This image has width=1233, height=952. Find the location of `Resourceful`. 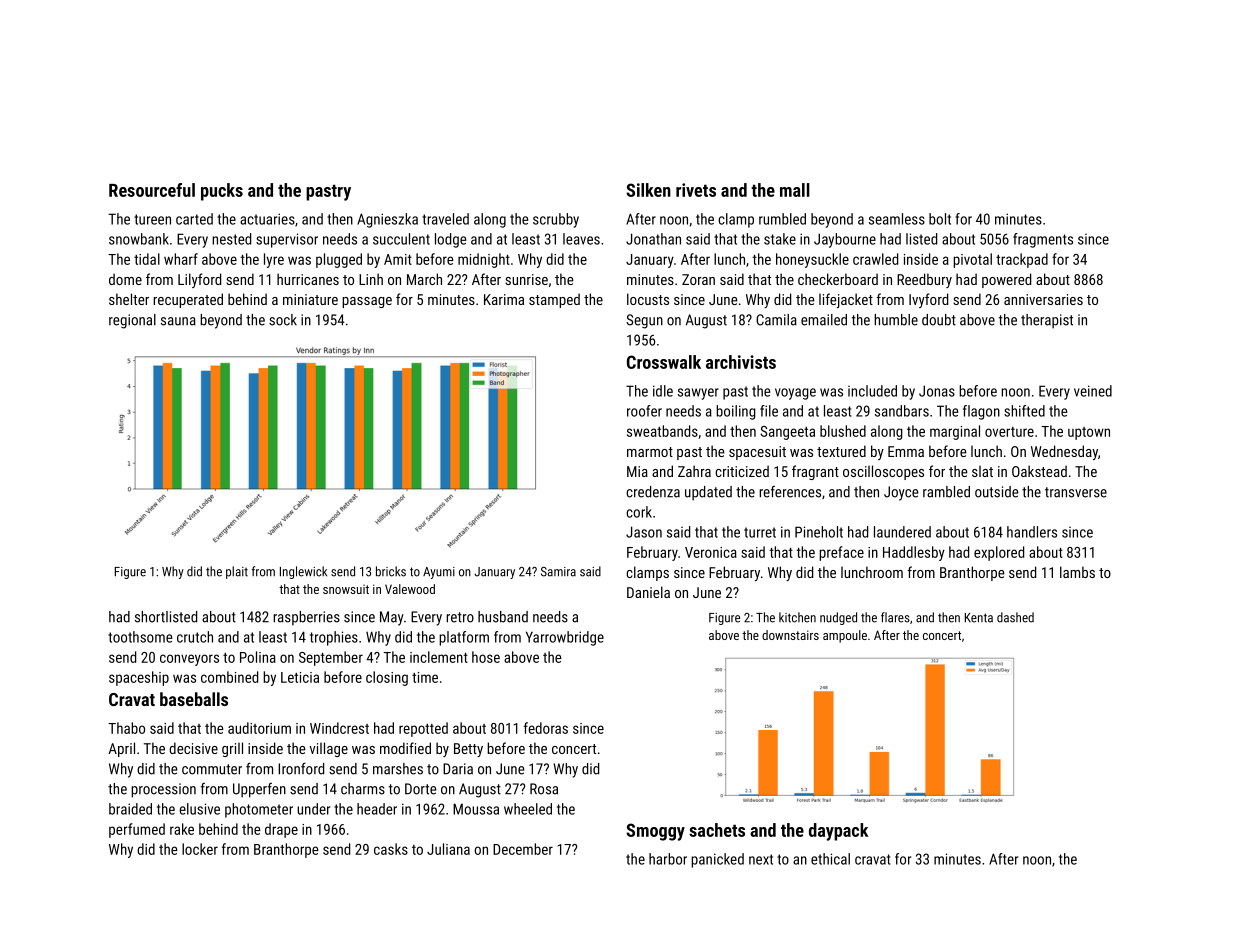

Resourceful is located at coordinates (152, 190).
